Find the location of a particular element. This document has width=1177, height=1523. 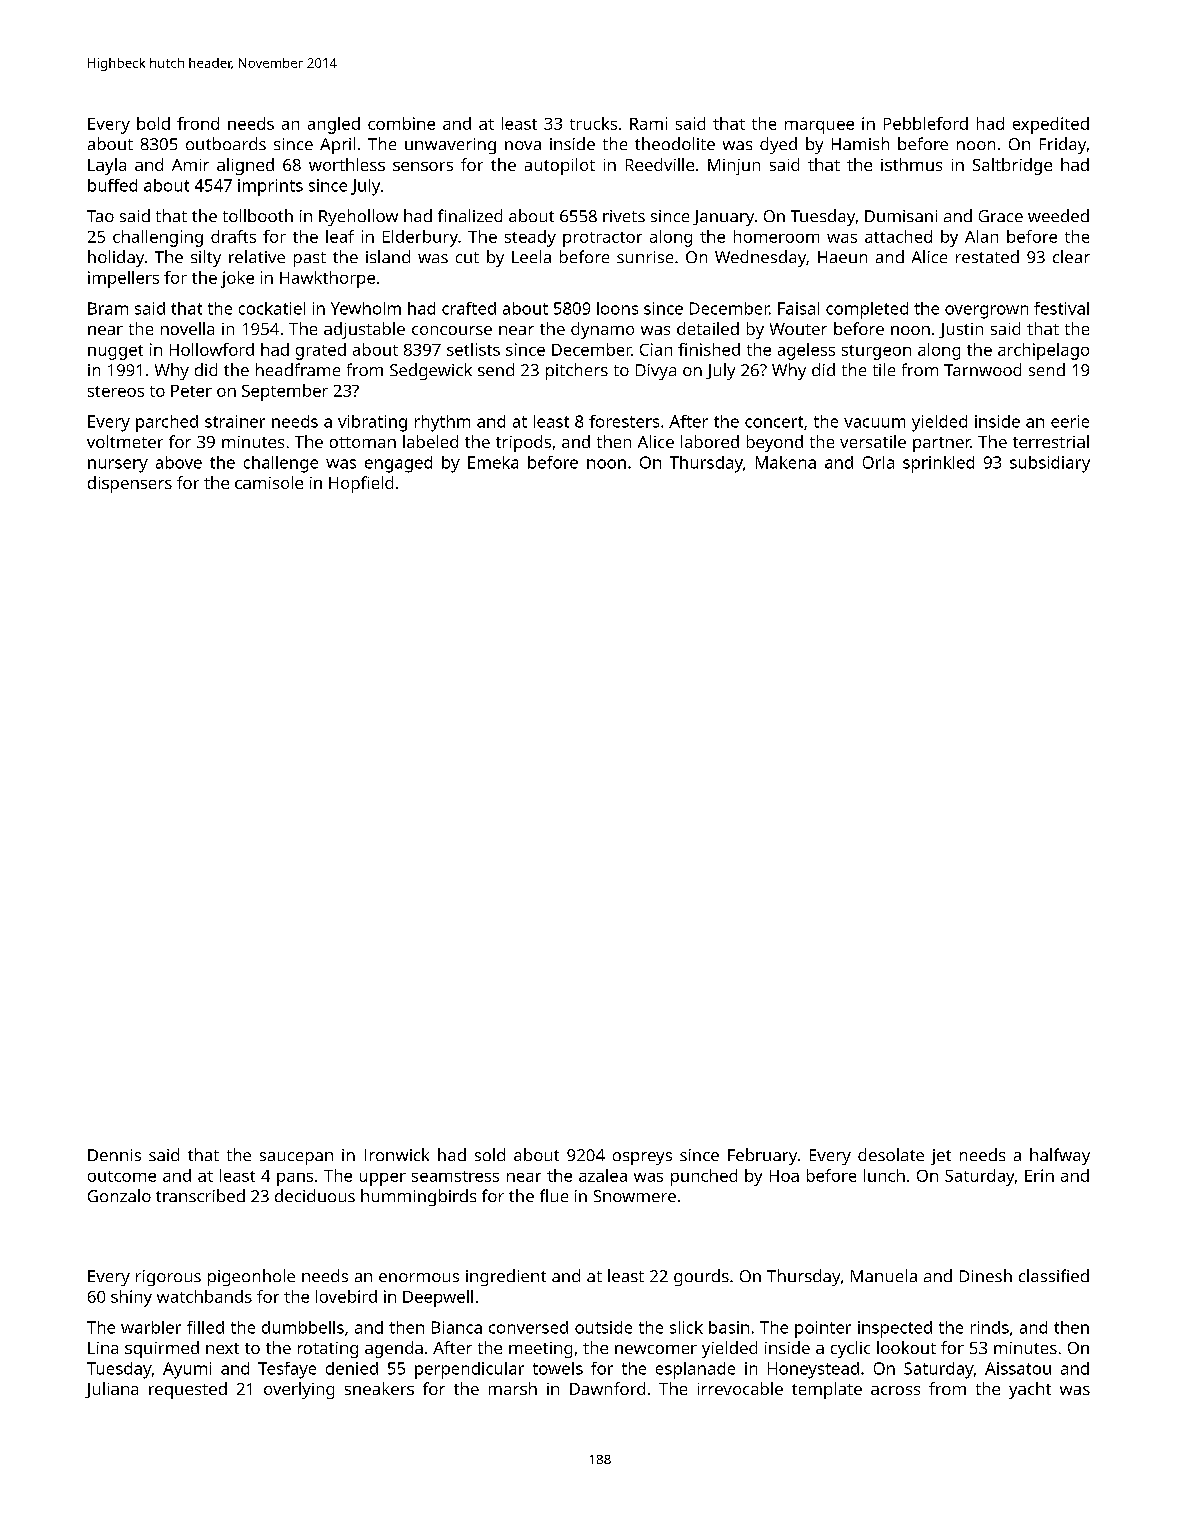

camisole is located at coordinates (269, 482).
